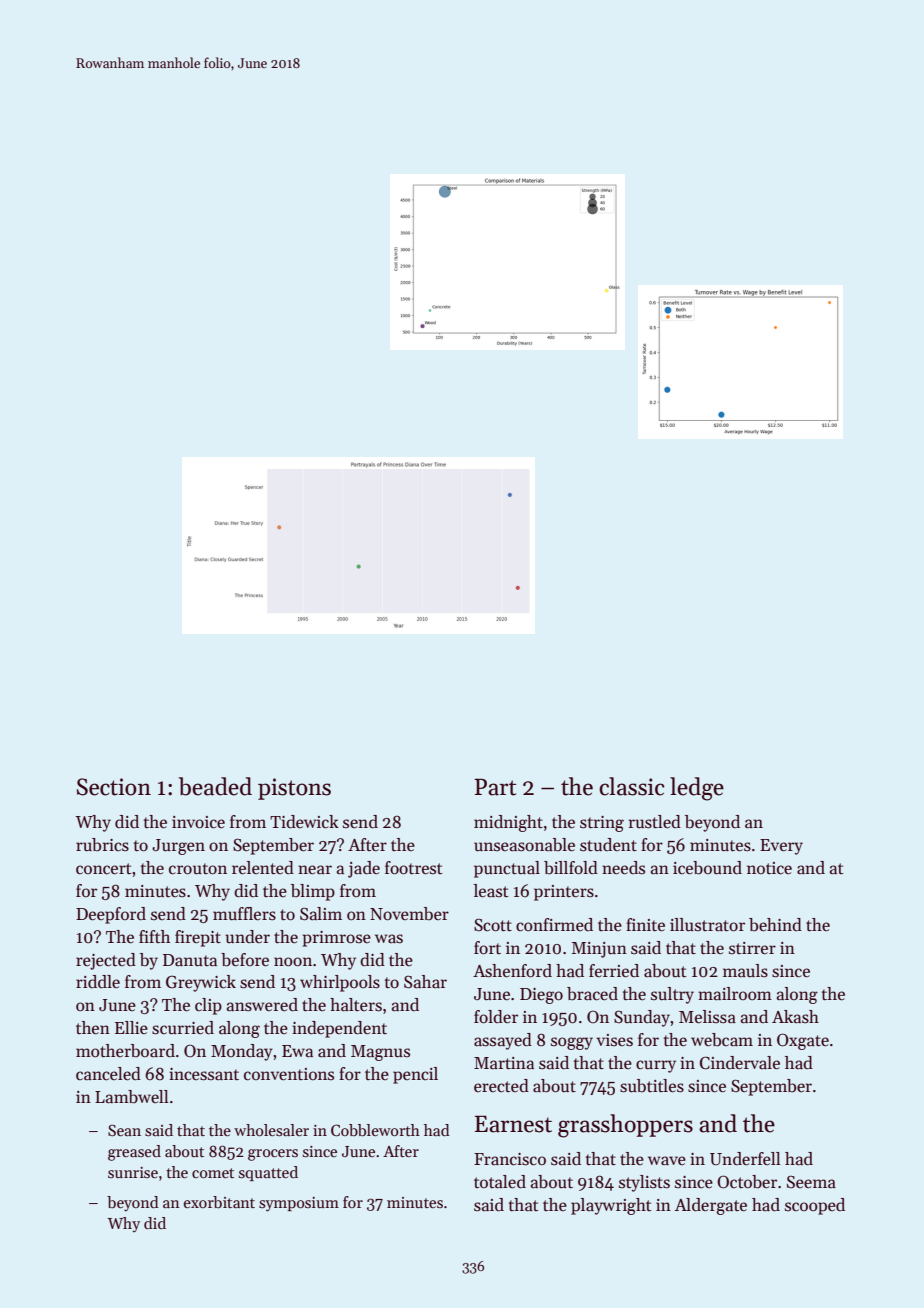 The image size is (924, 1308). I want to click on Earnest, so click(513, 1124).
